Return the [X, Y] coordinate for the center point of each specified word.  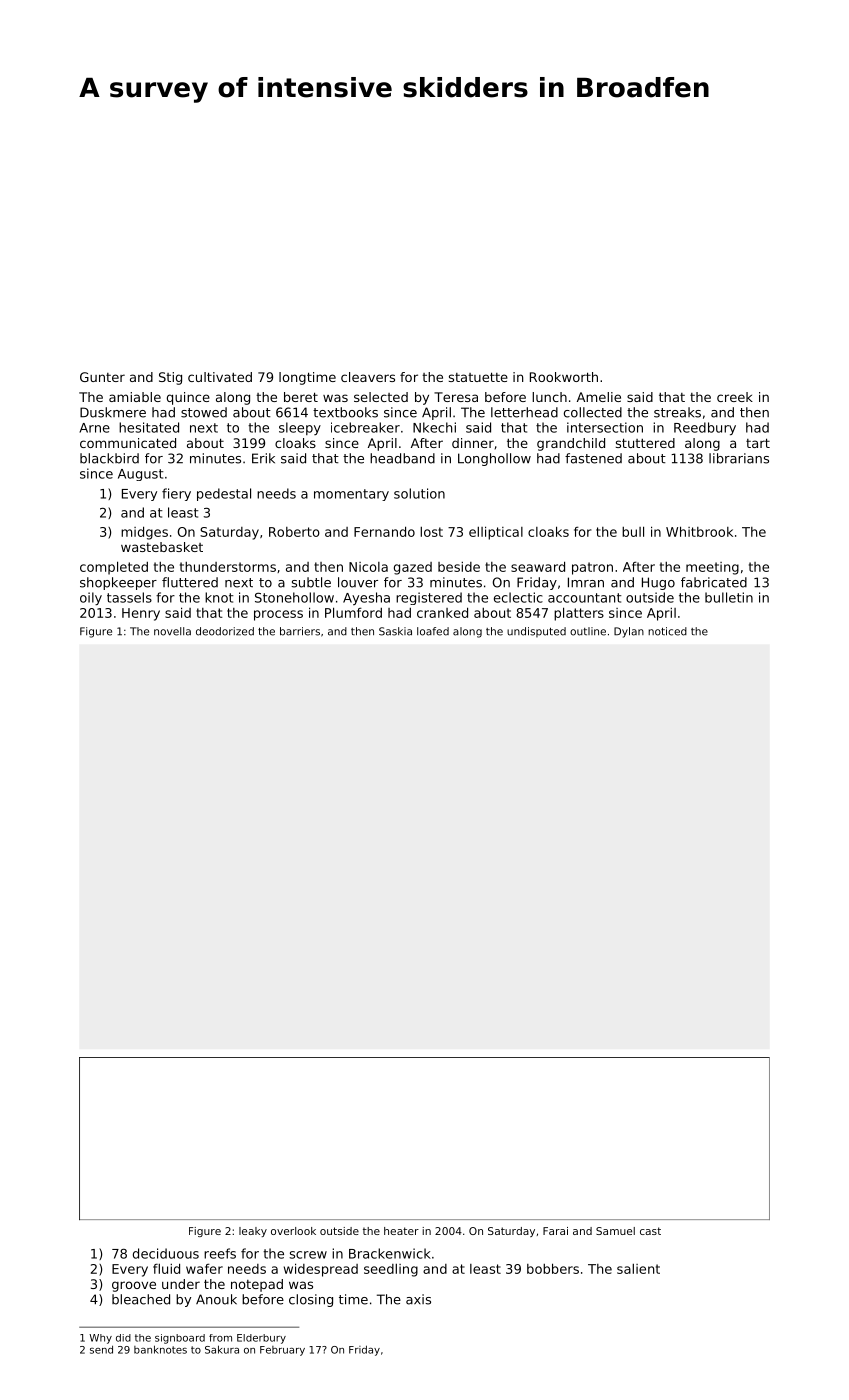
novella [172, 631]
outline [588, 631]
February [282, 1351]
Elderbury [261, 1339]
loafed [433, 631]
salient [638, 1269]
